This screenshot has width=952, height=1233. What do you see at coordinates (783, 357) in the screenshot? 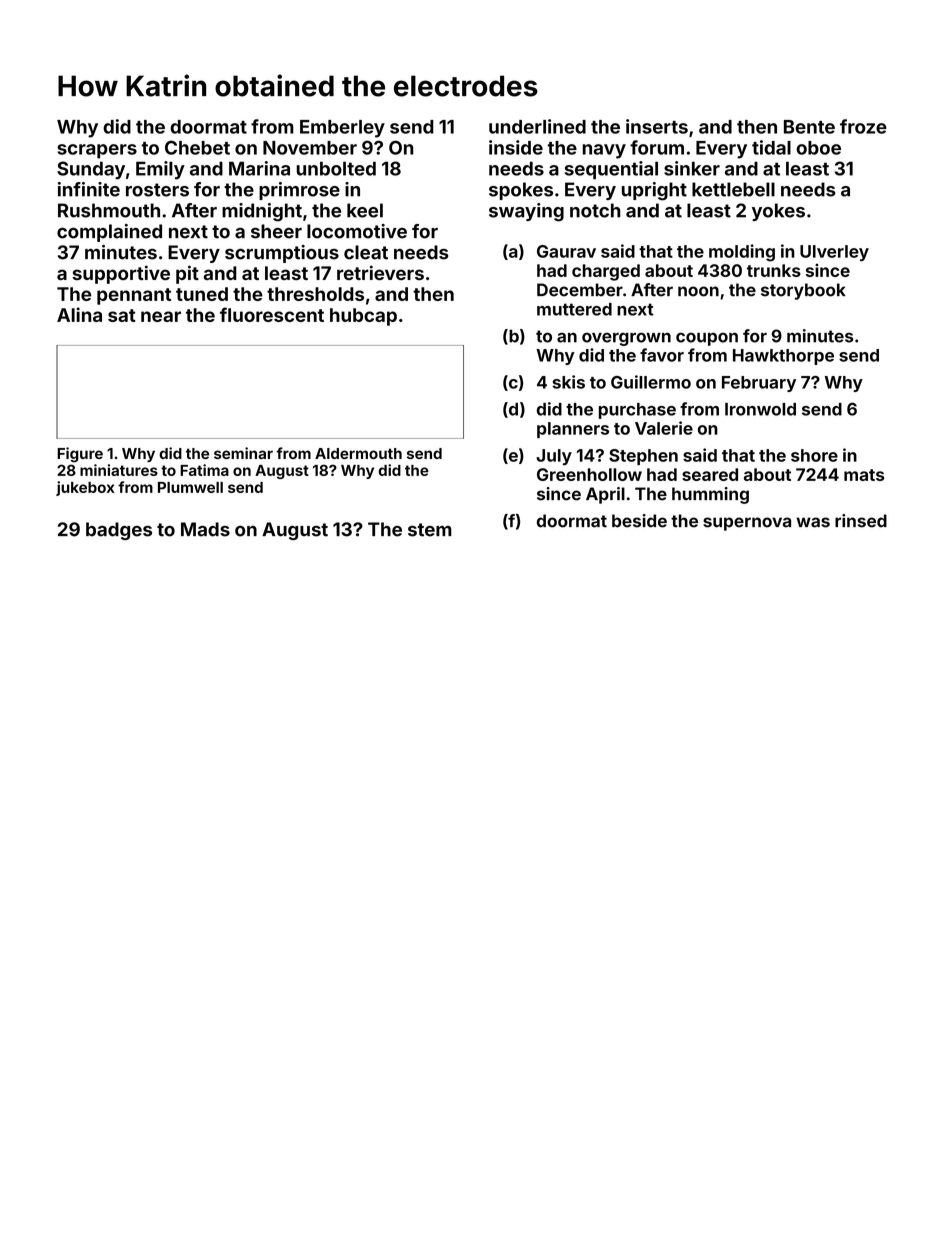
I see `Hawkthorpe` at bounding box center [783, 357].
